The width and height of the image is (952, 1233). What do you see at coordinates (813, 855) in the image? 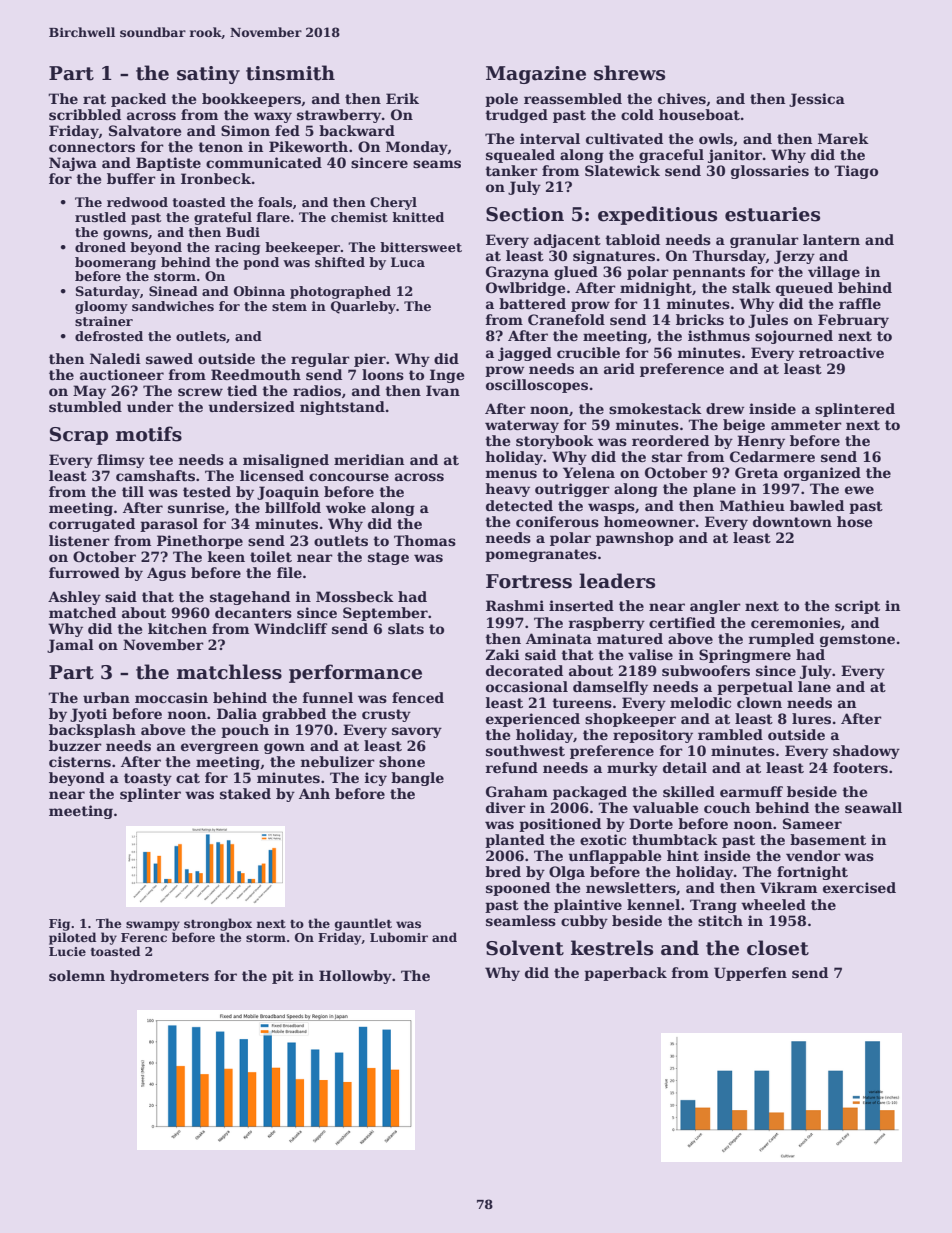
I see `vendor` at bounding box center [813, 855].
